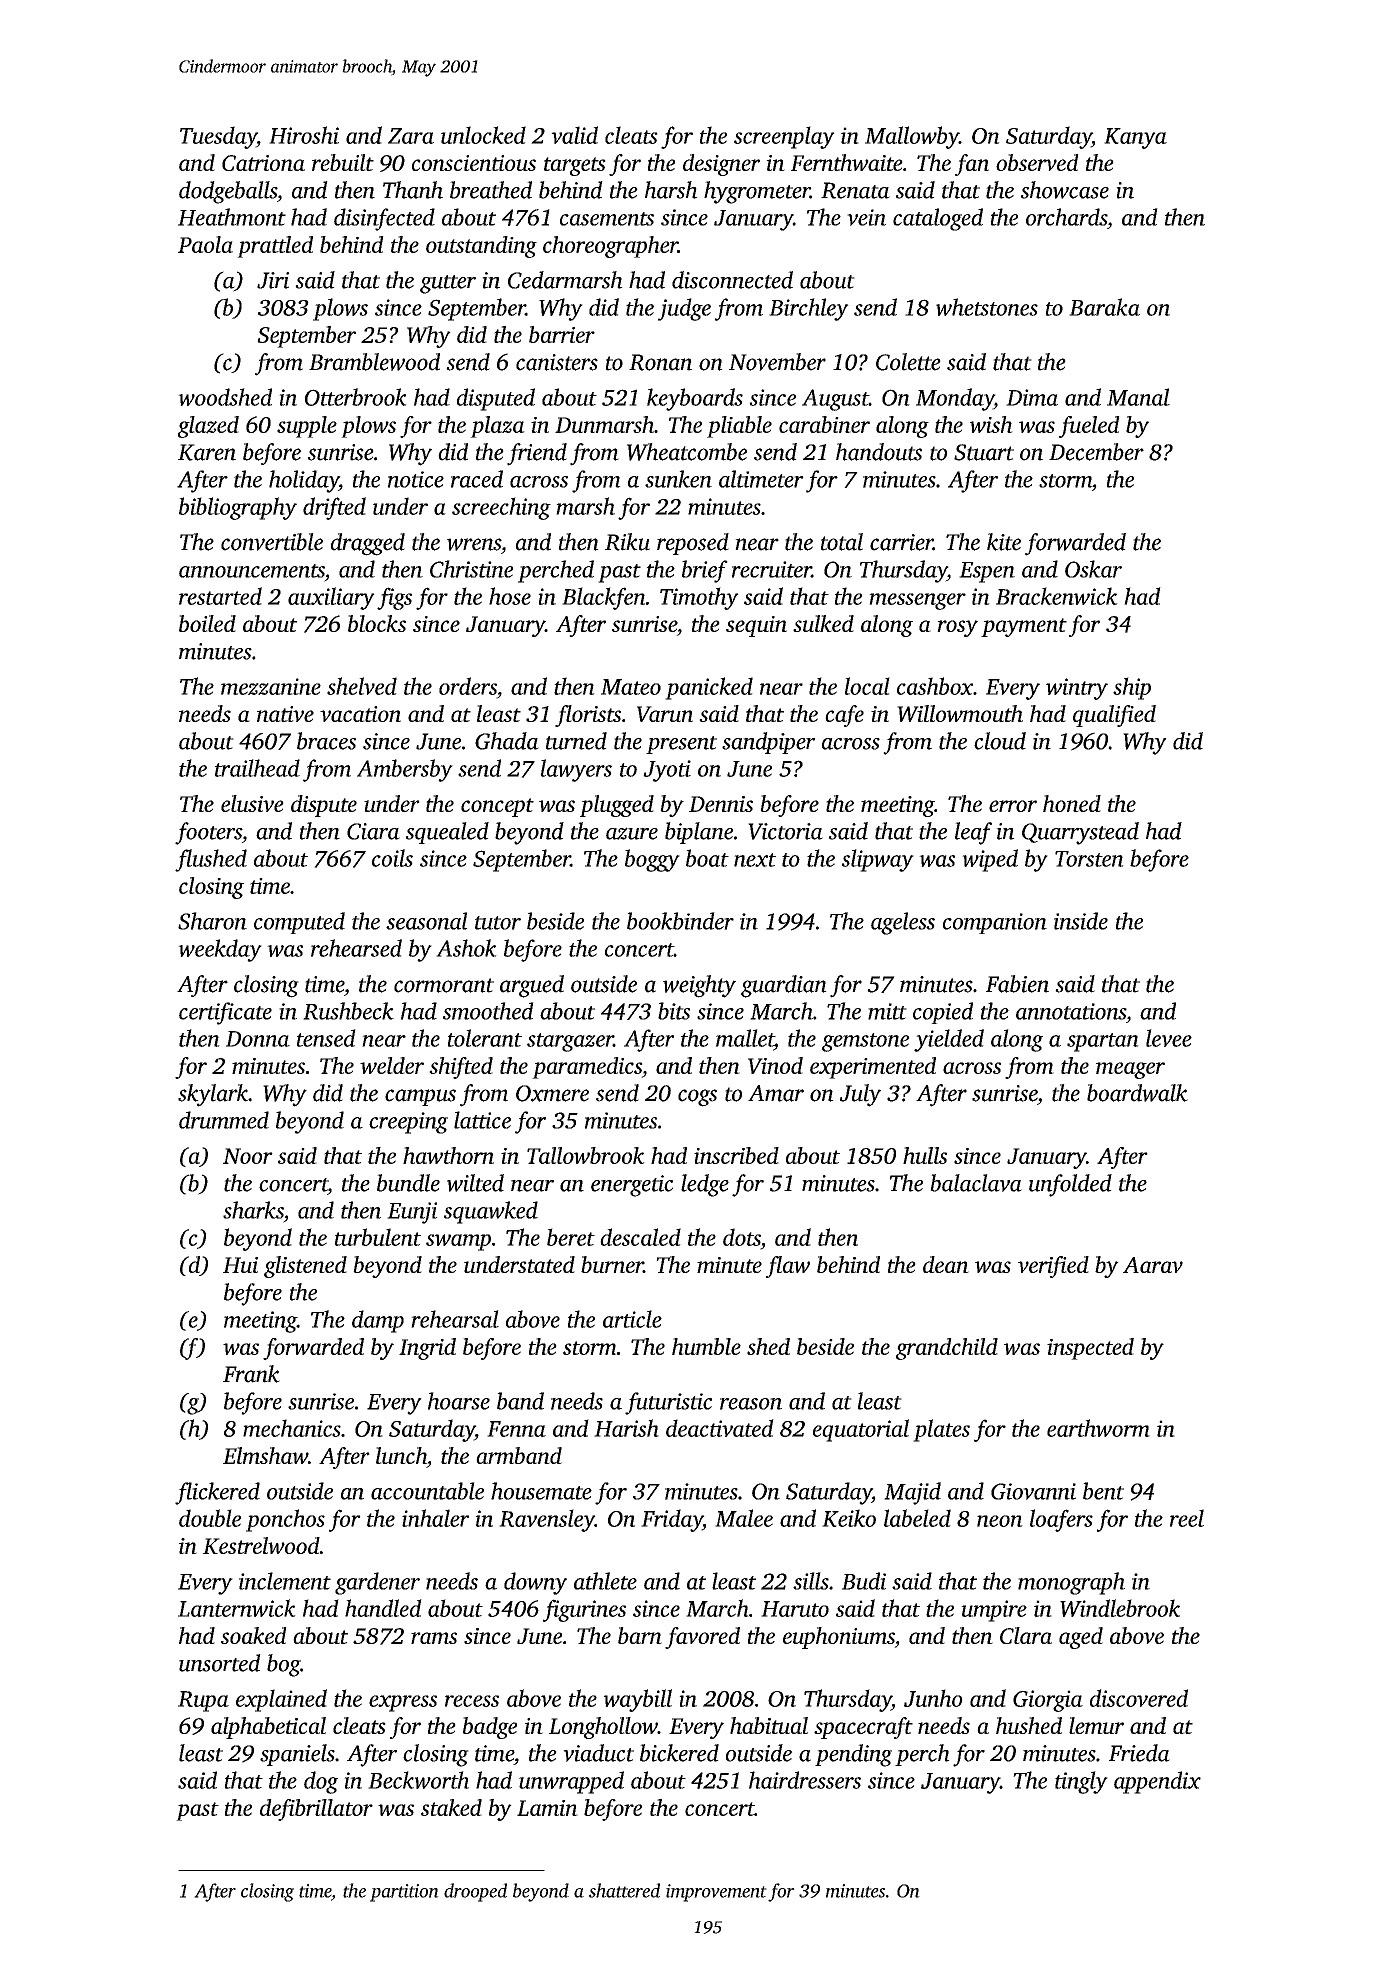  I want to click on Tuesday, so click(218, 137).
